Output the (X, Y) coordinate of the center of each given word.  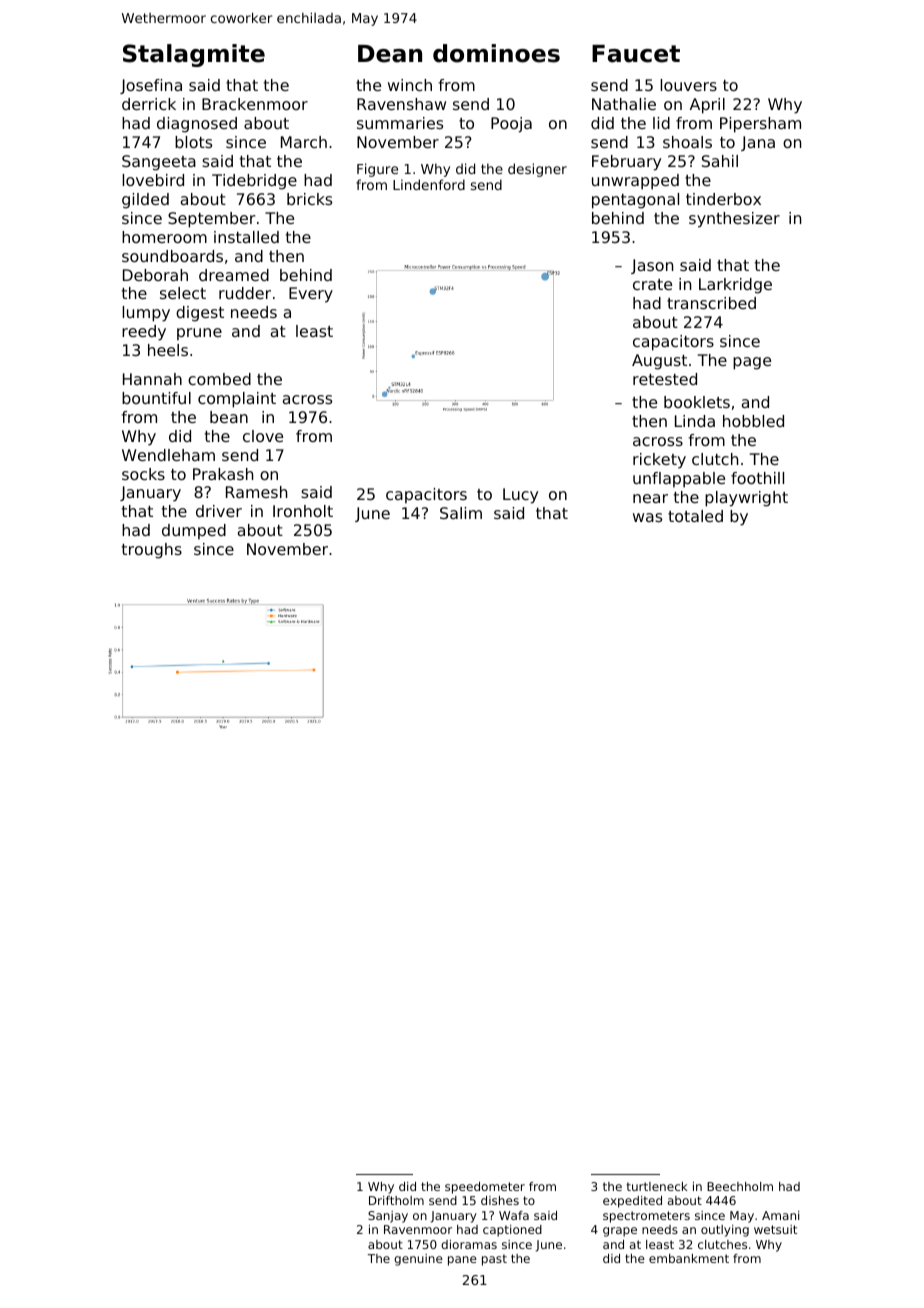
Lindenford (429, 184)
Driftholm (396, 1200)
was (647, 517)
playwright (746, 499)
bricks (309, 199)
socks (143, 474)
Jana (758, 143)
